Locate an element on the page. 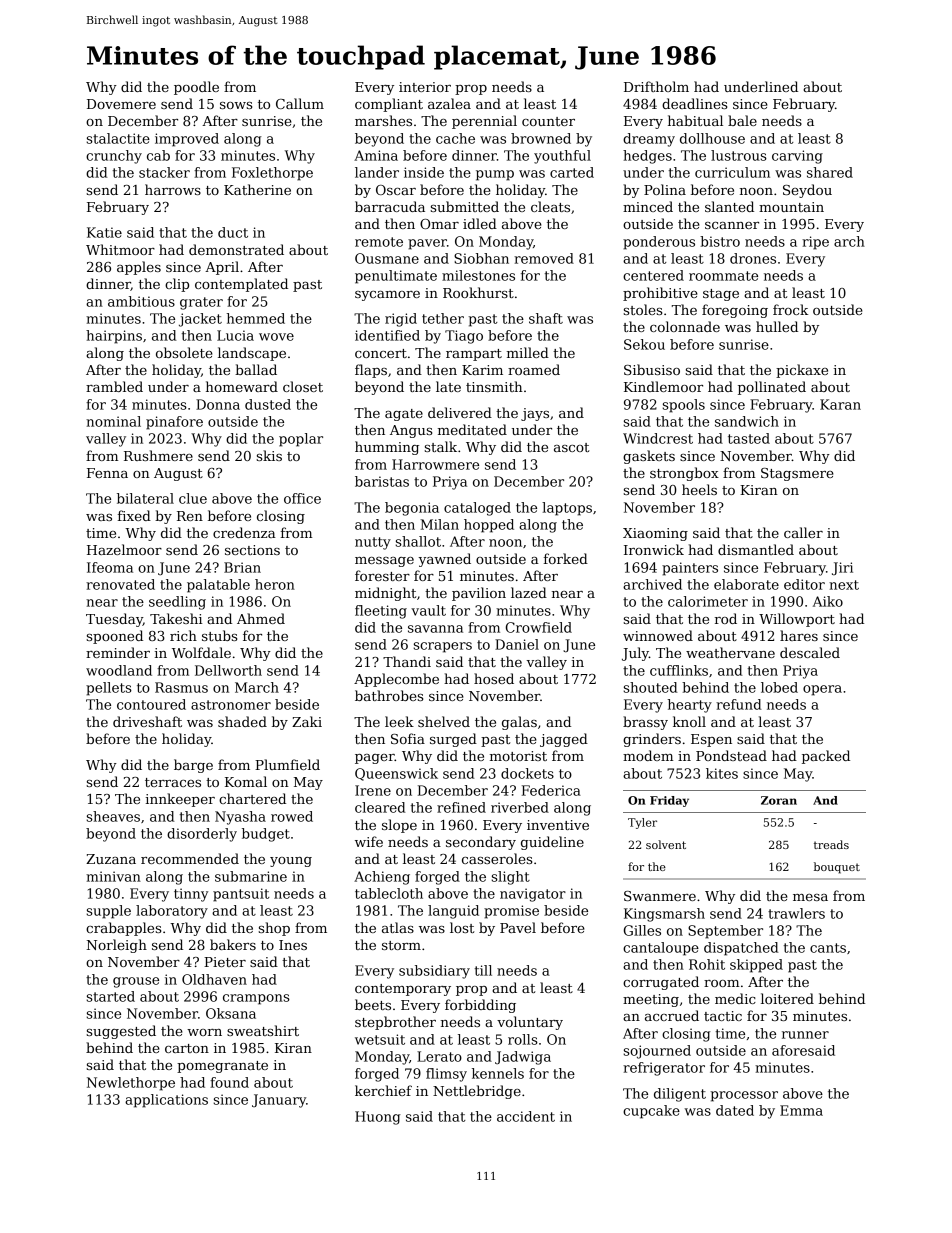  Kindlemoor is located at coordinates (663, 386).
